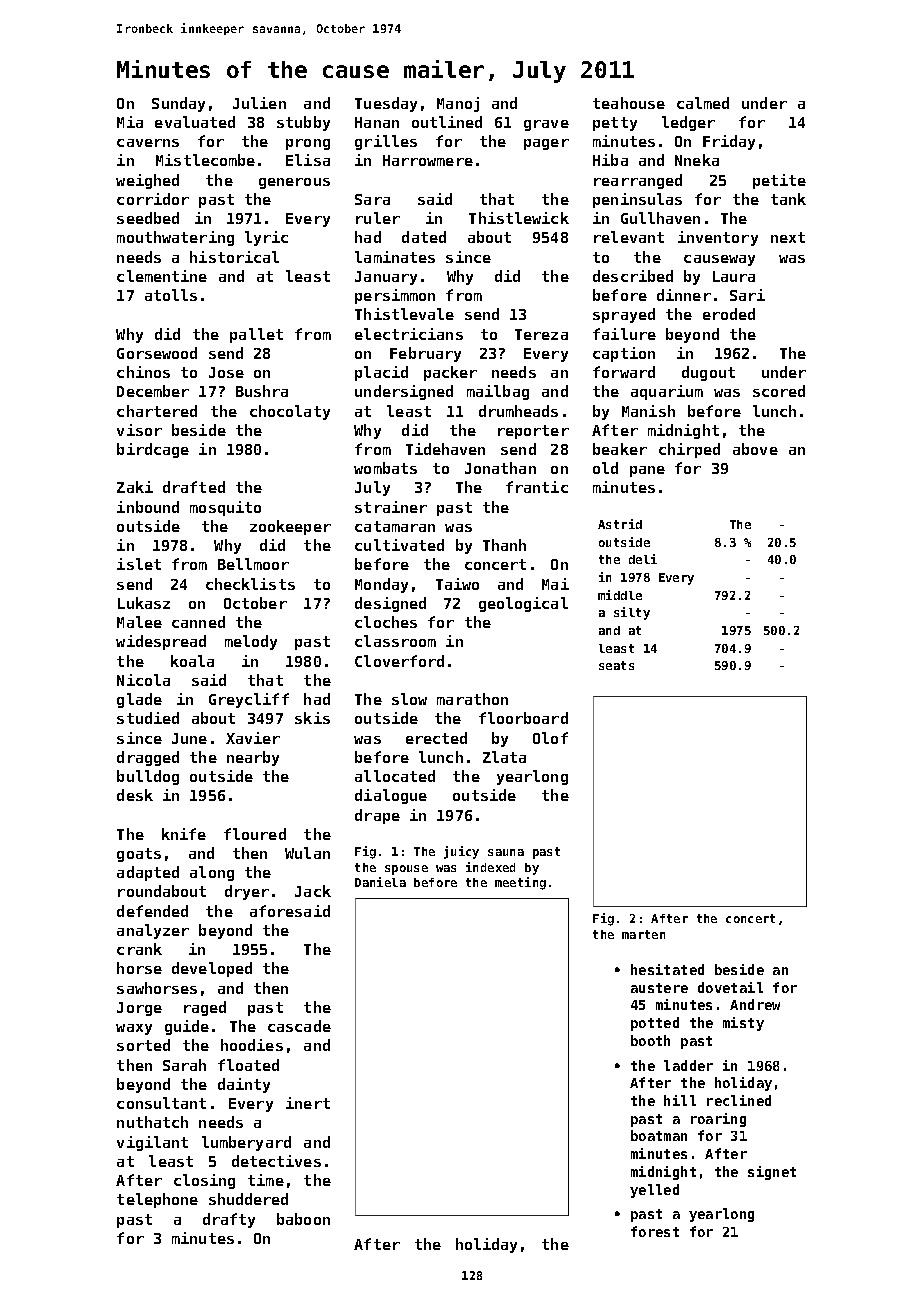  I want to click on Julien, so click(259, 103).
